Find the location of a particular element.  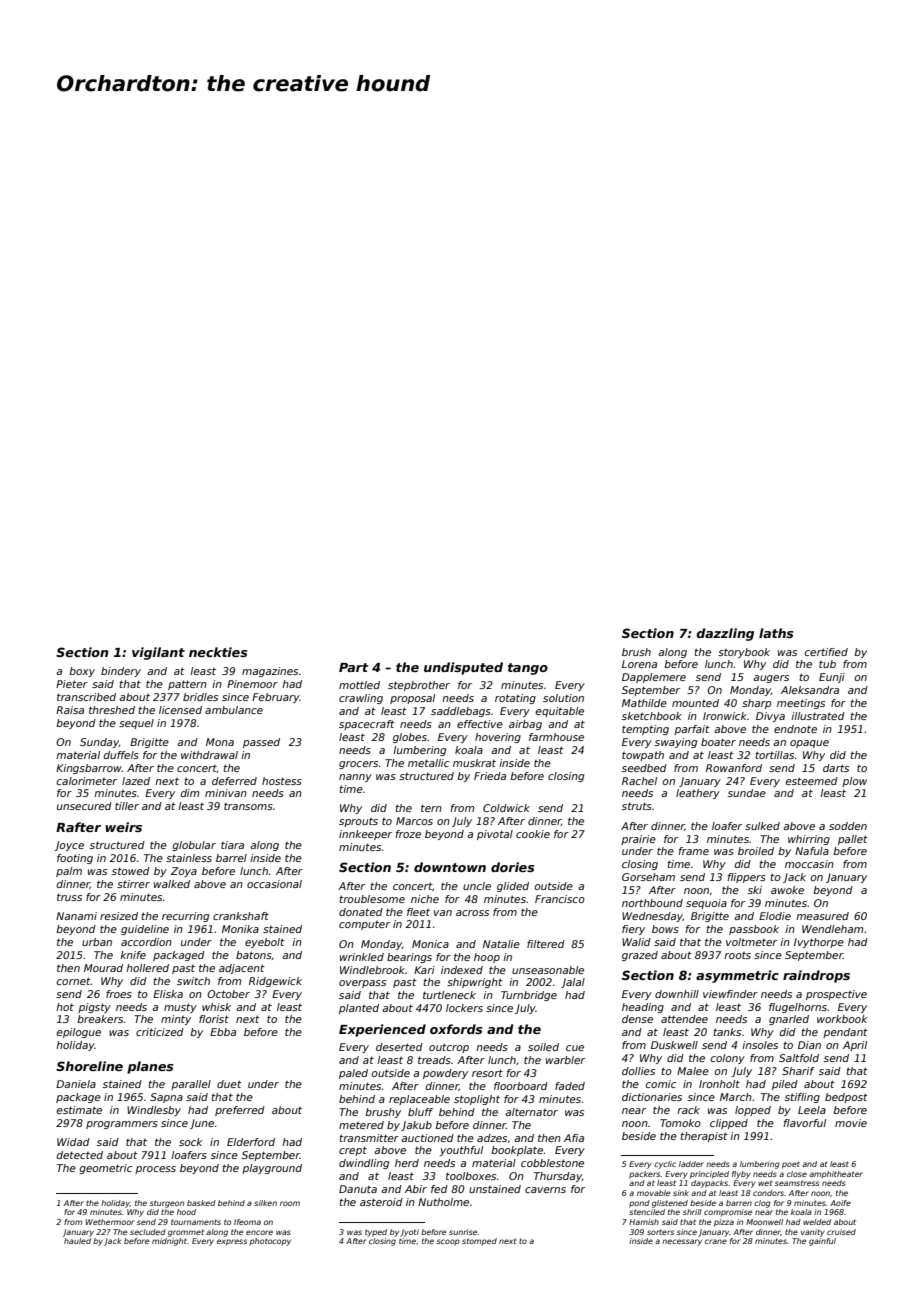

duet is located at coordinates (229, 1084).
